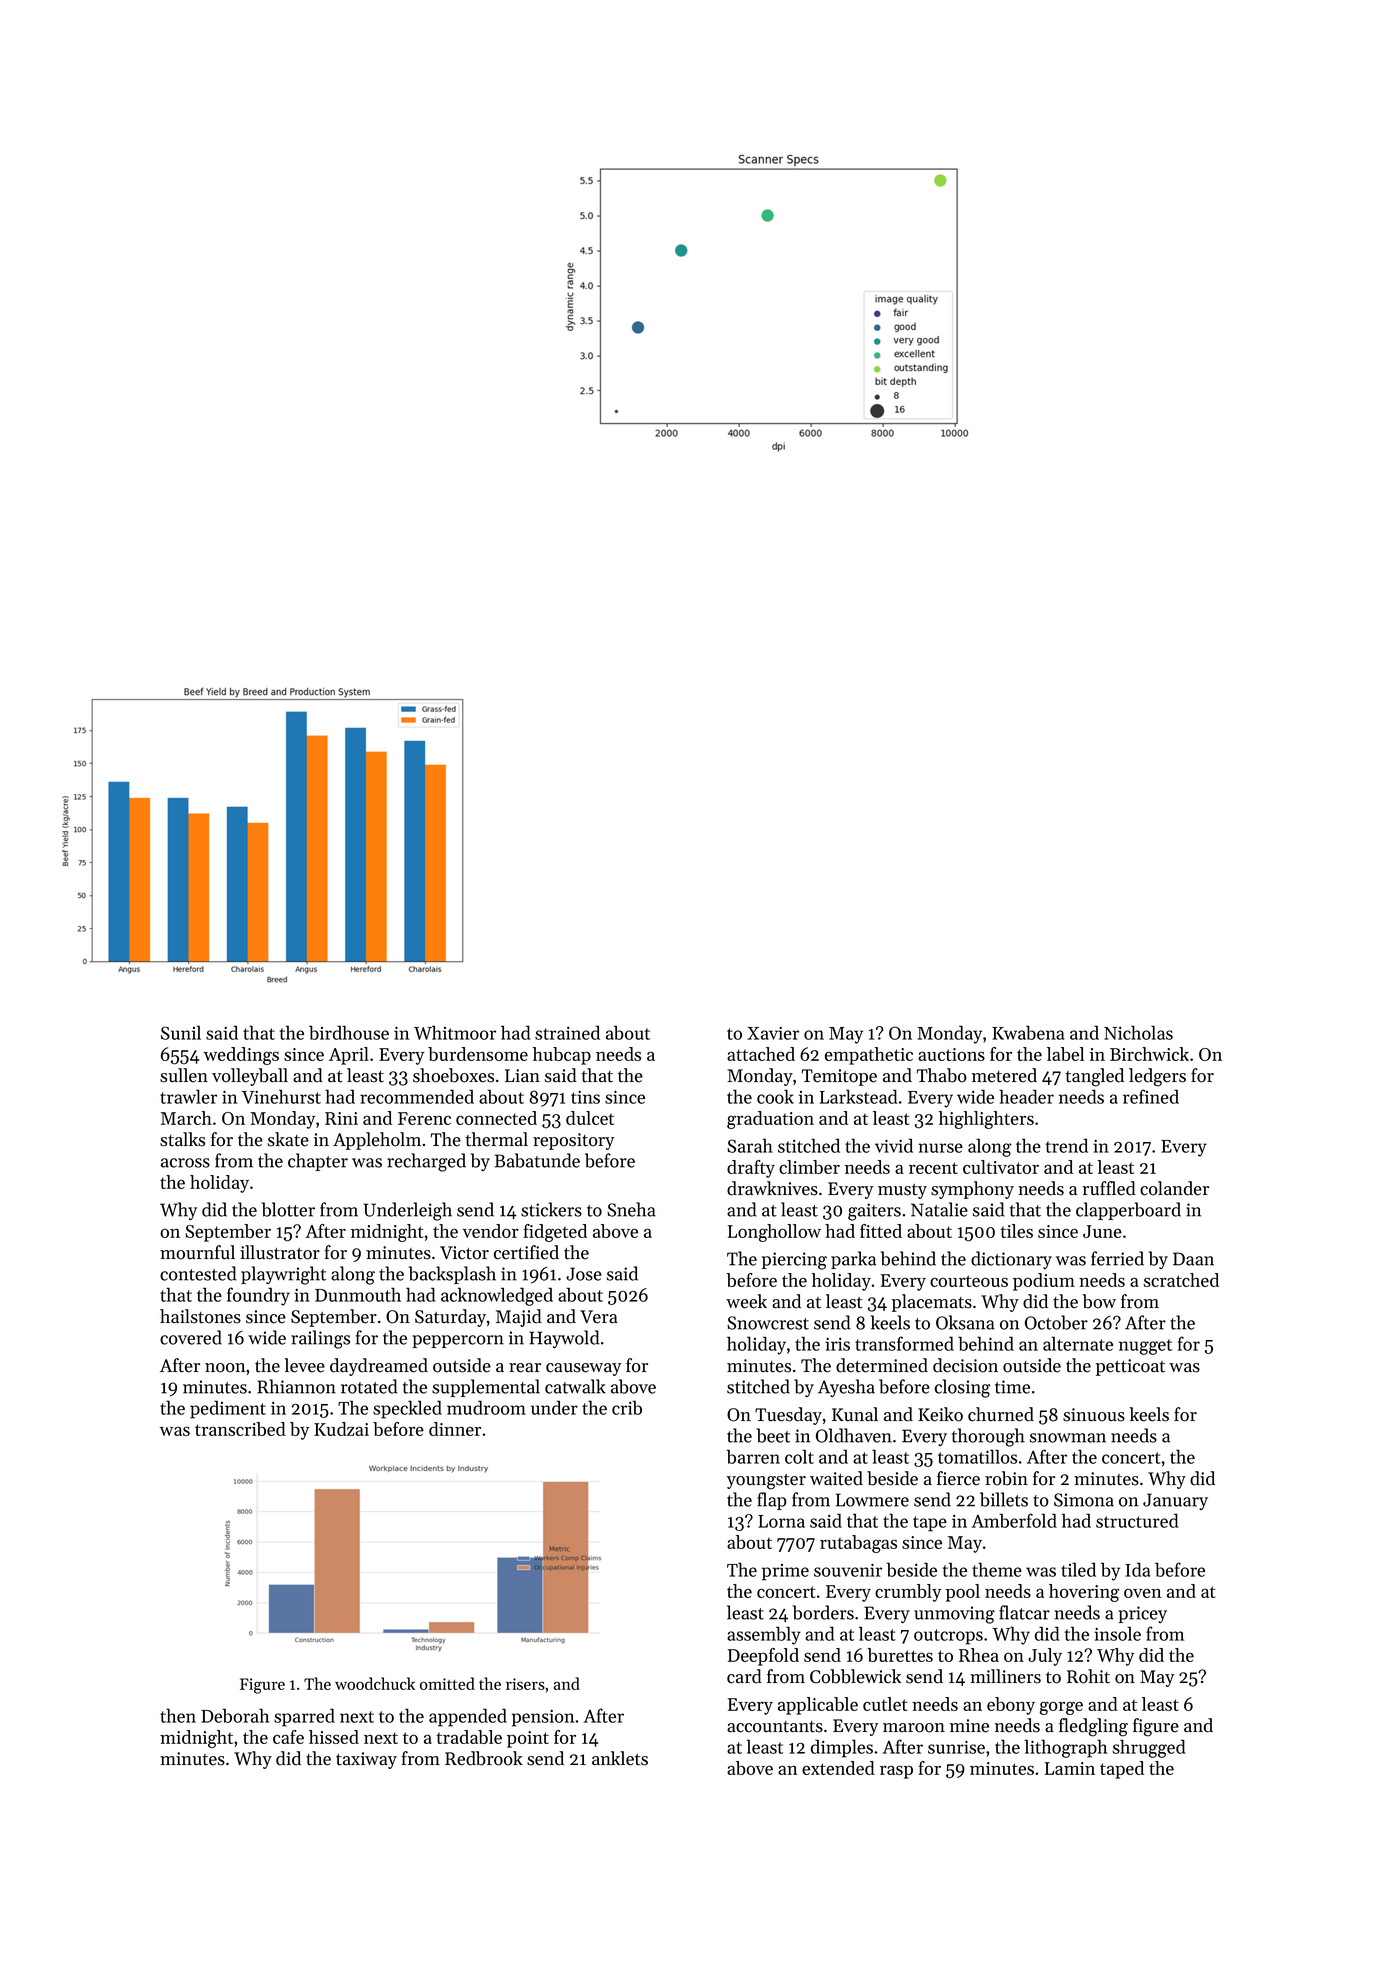 The height and width of the screenshot is (1969, 1386). Describe the element at coordinates (318, 1162) in the screenshot. I see `chapter` at that location.
